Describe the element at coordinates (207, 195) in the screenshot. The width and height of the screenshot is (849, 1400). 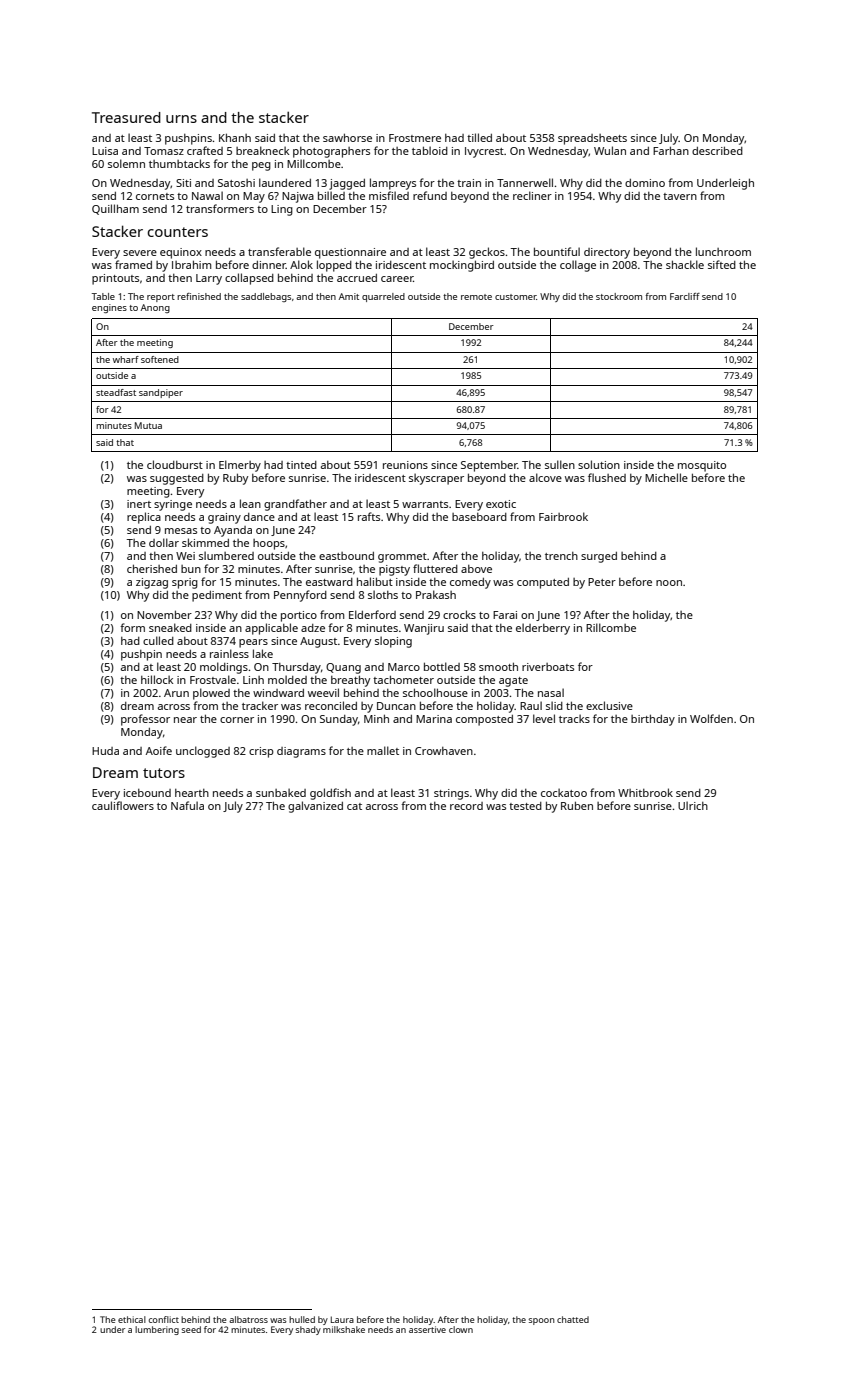
I see `Nawal` at that location.
